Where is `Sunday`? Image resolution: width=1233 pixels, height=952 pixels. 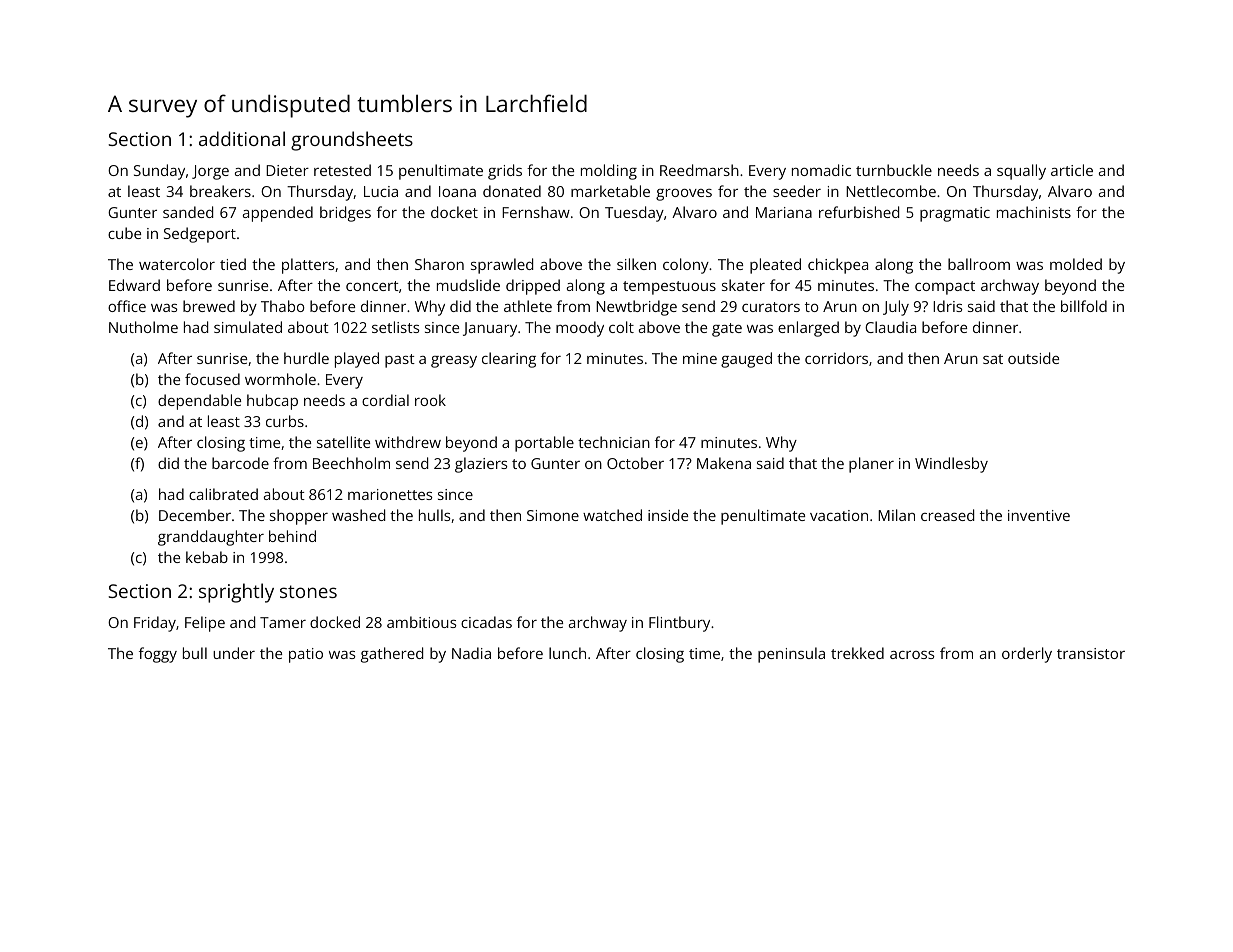 Sunday is located at coordinates (159, 172).
